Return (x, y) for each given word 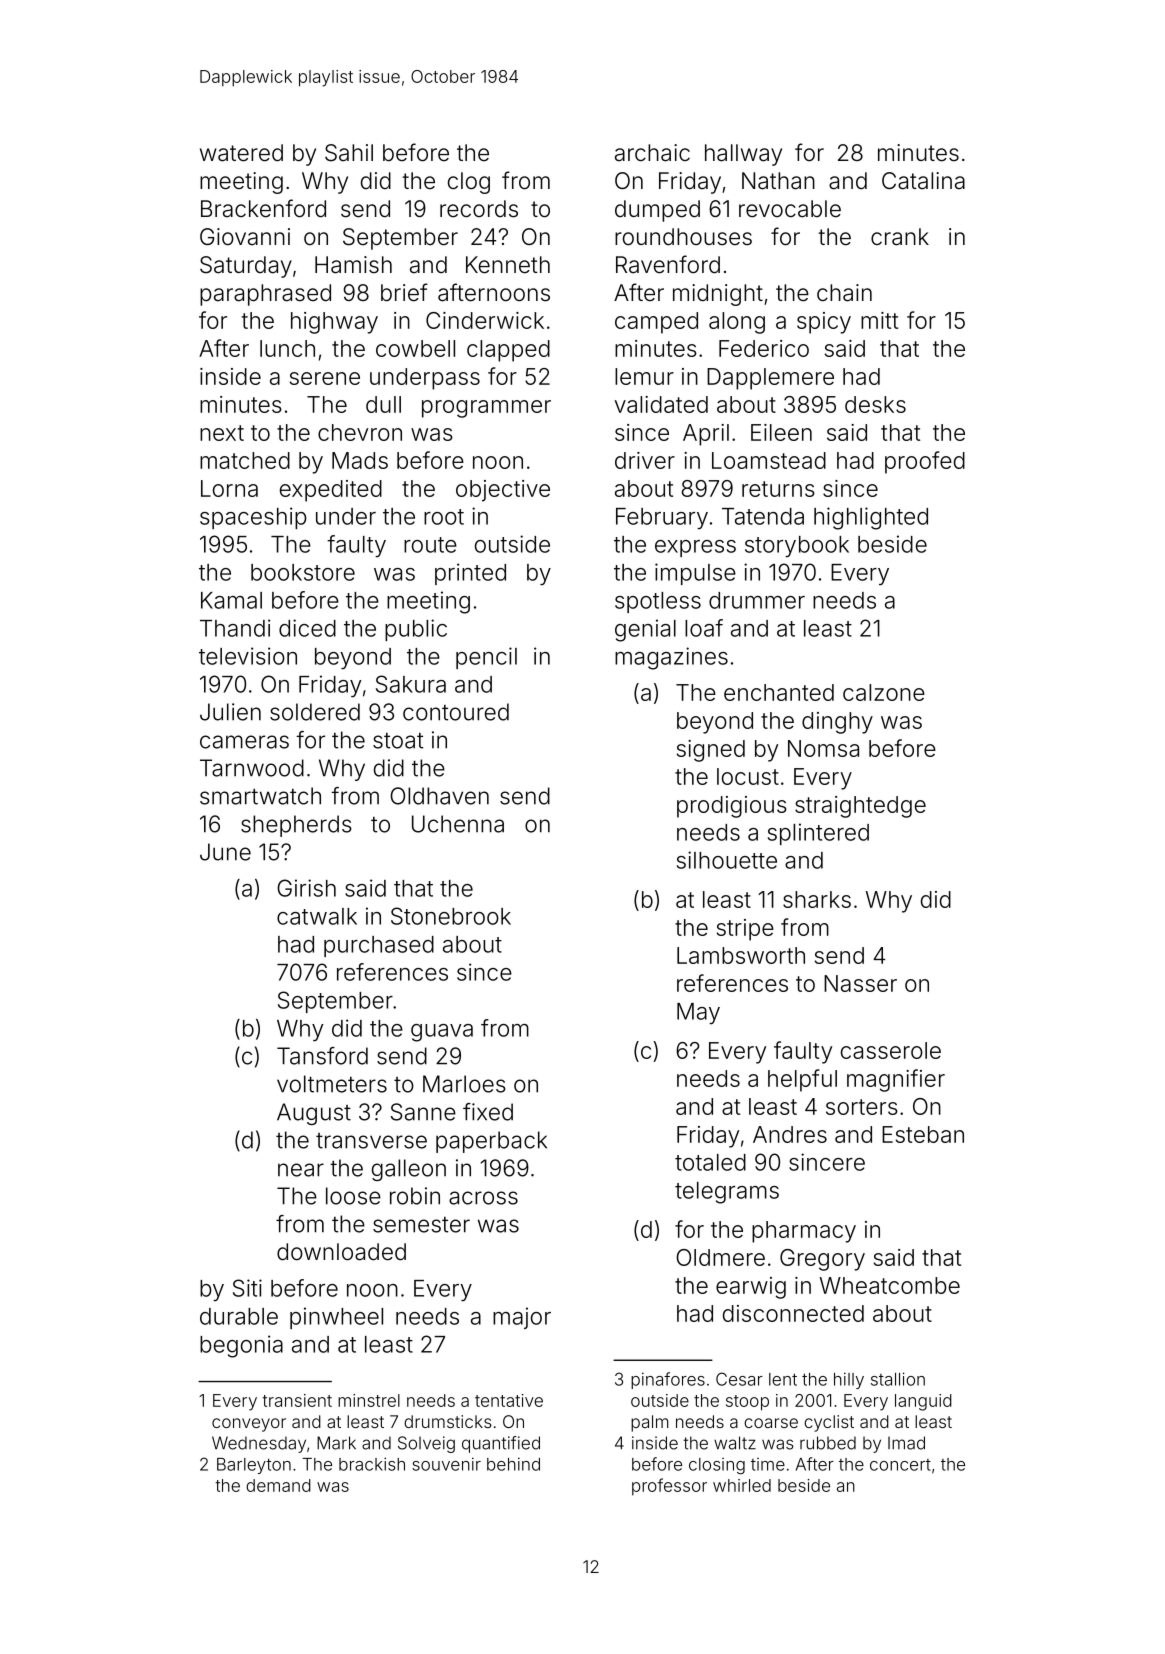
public (416, 630)
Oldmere (720, 1257)
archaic (652, 153)
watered (241, 153)
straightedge (860, 807)
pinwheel (336, 1318)
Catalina (923, 181)
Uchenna (458, 824)
